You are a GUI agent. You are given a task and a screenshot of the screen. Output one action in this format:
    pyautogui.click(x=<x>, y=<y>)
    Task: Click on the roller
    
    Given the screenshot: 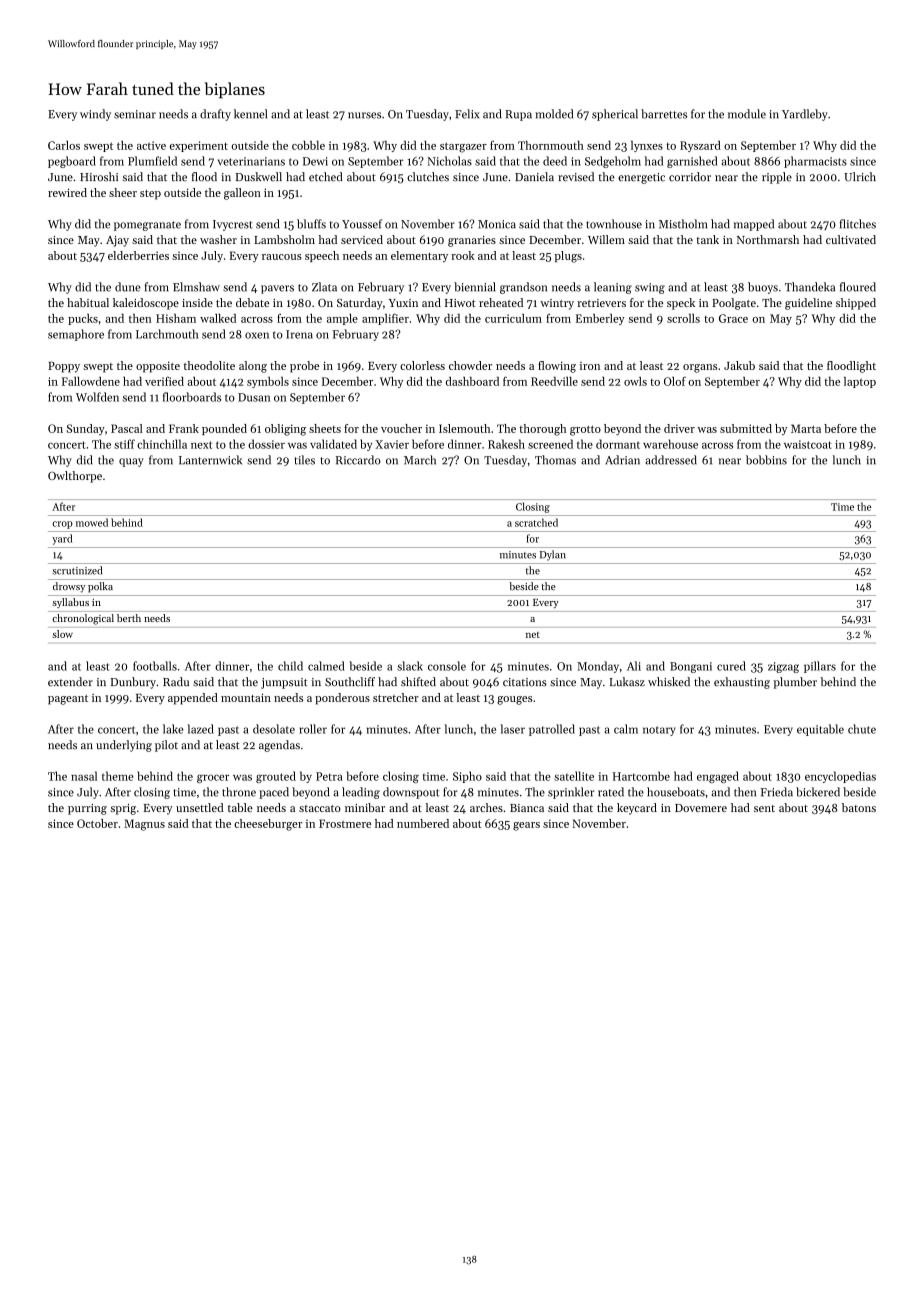 What is the action you would take?
    pyautogui.click(x=313, y=729)
